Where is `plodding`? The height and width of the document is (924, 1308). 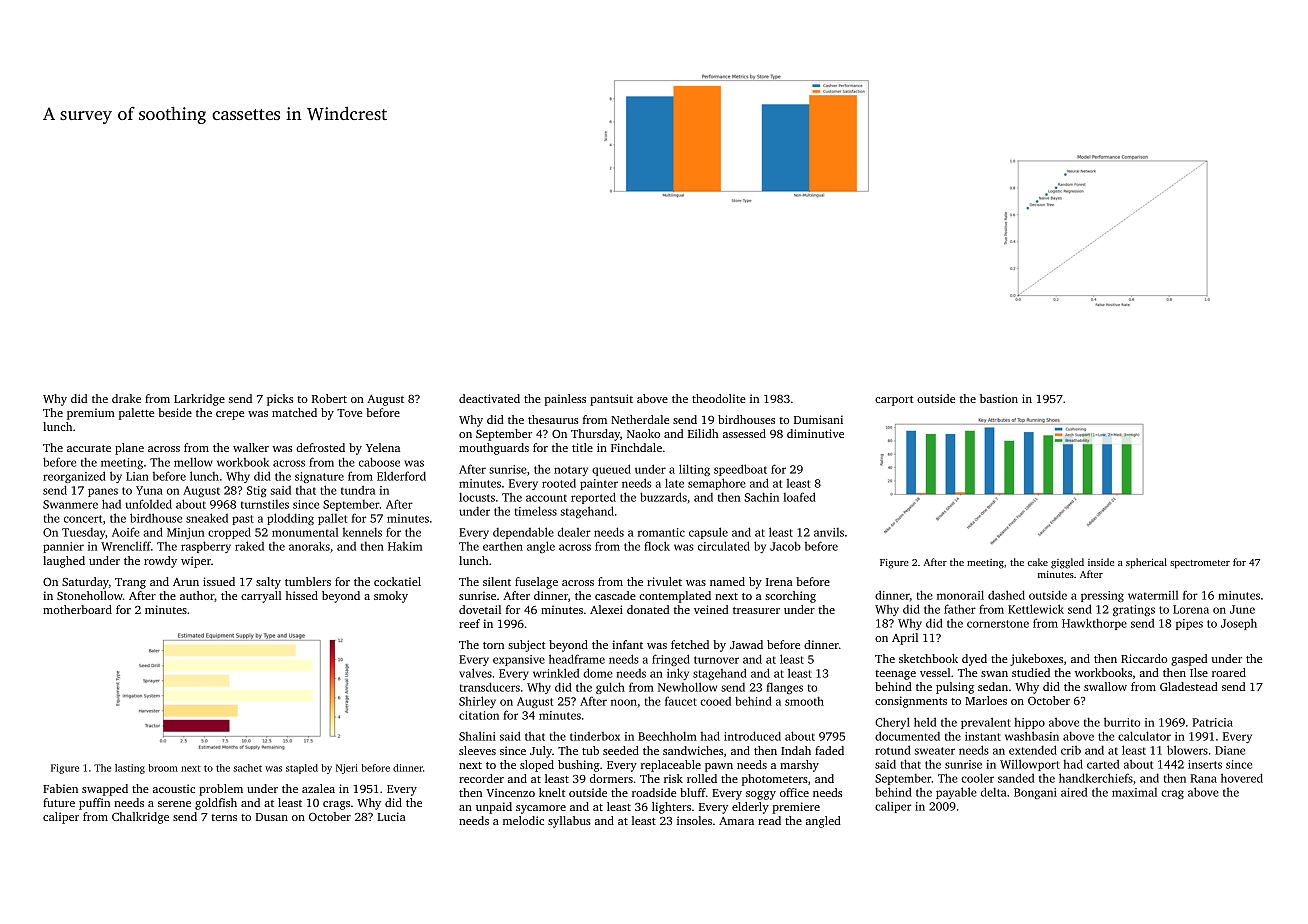 plodding is located at coordinates (290, 519).
